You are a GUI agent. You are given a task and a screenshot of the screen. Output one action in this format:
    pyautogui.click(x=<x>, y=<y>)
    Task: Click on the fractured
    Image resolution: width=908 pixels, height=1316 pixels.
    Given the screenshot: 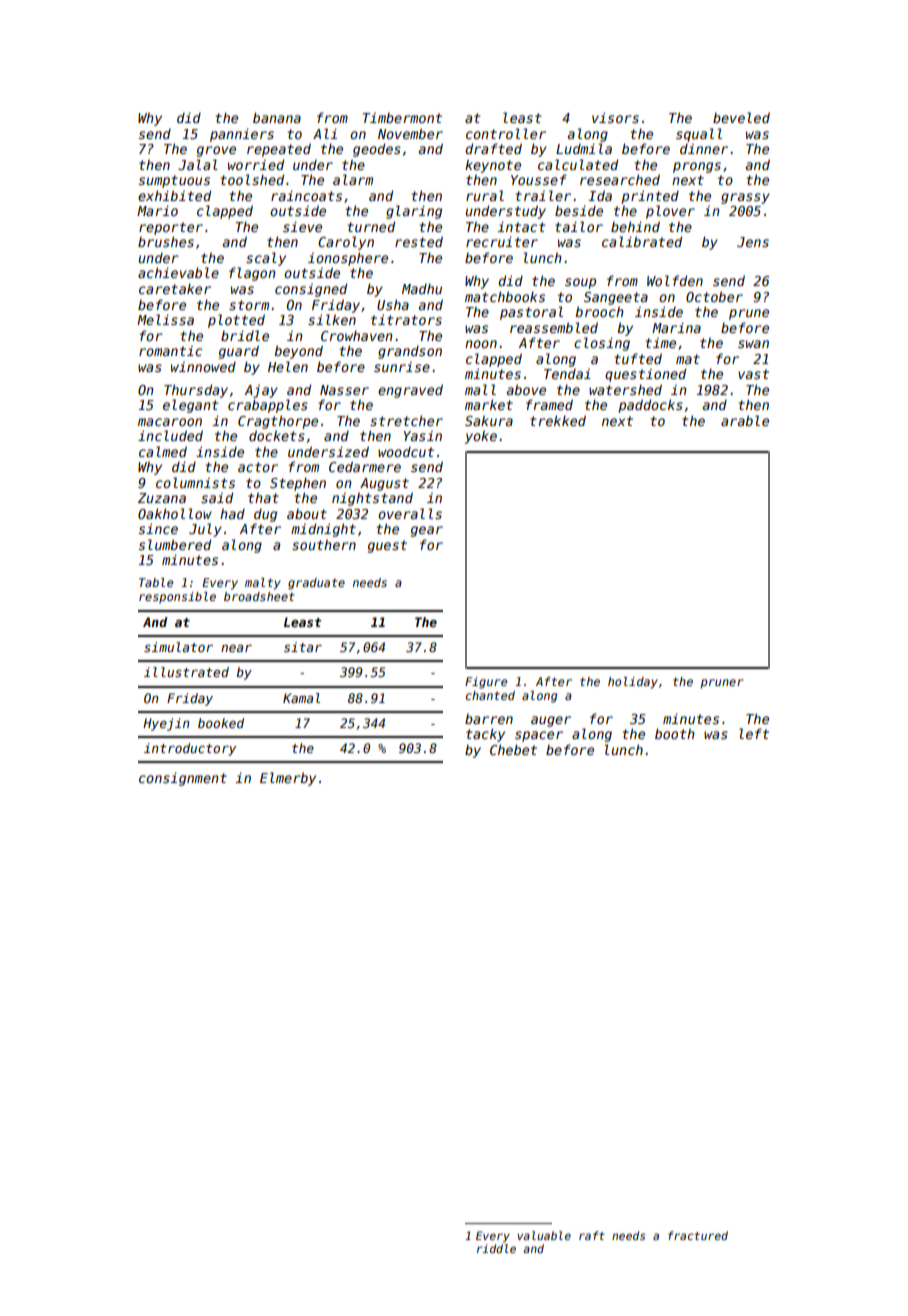 What is the action you would take?
    pyautogui.click(x=698, y=1235)
